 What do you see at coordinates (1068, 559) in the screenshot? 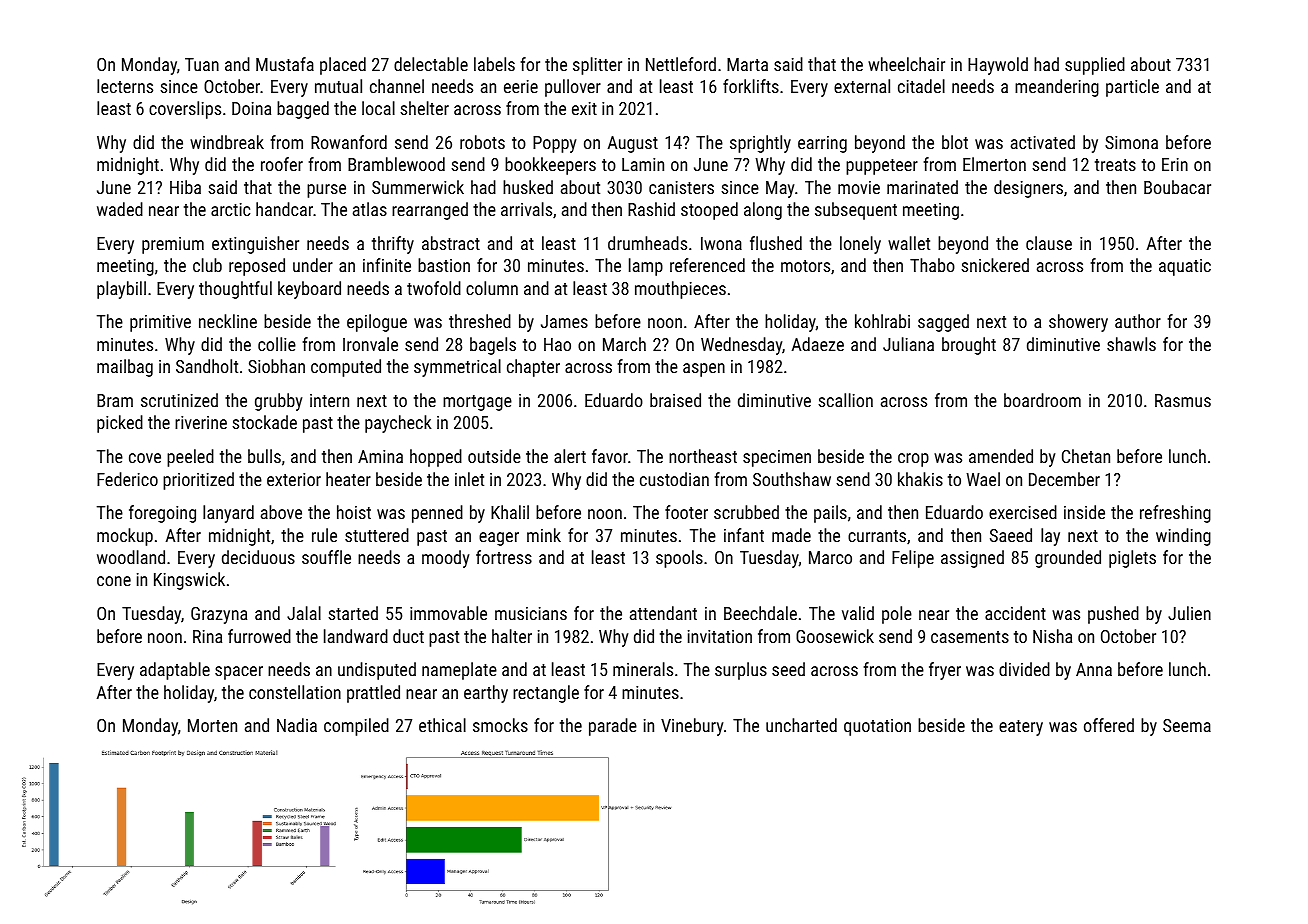
I see `grounded` at bounding box center [1068, 559].
